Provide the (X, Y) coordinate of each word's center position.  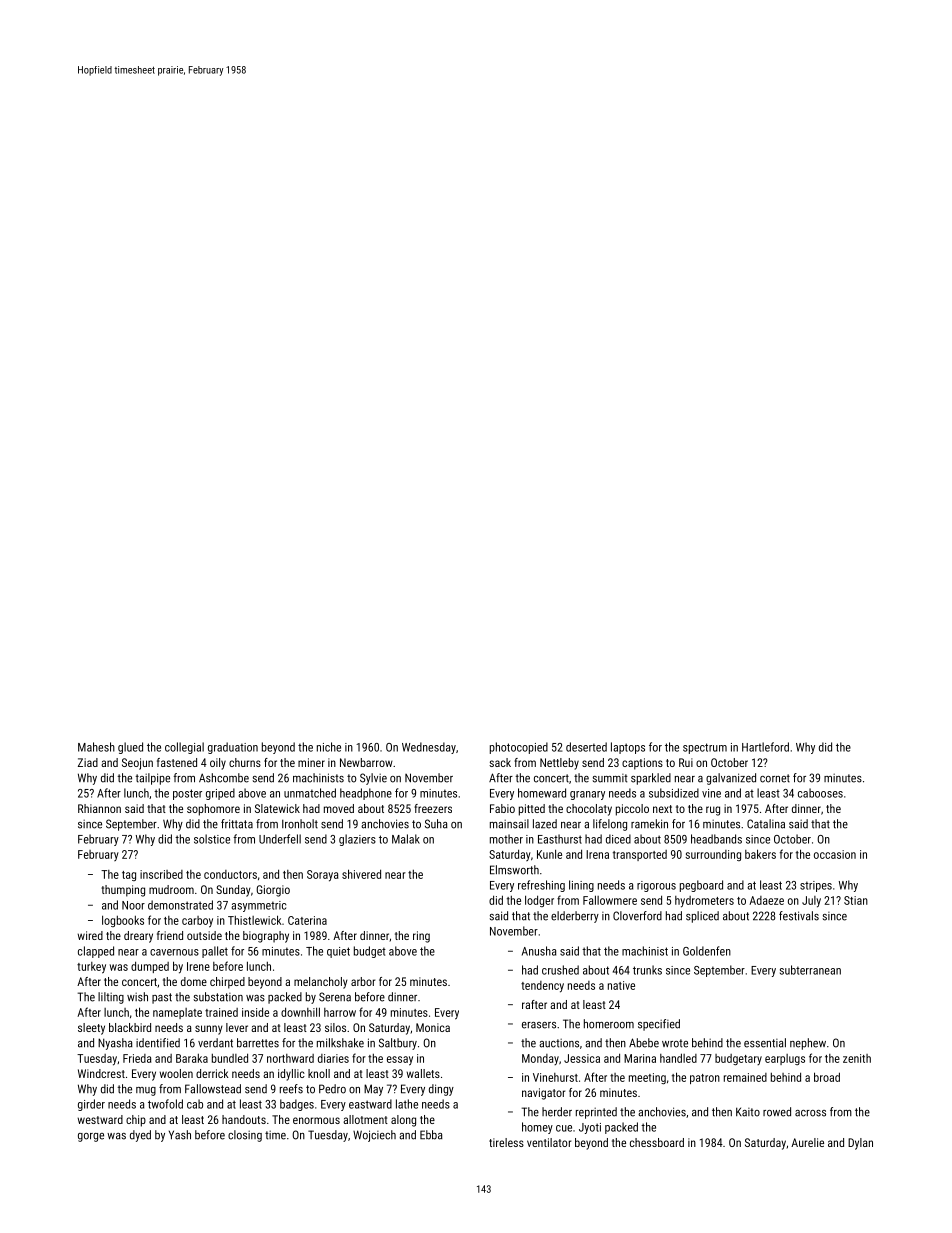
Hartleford (765, 747)
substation (218, 997)
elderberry (575, 917)
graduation (233, 748)
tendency (542, 987)
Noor (133, 905)
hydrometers (704, 902)
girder (91, 1105)
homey (537, 1128)
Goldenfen (707, 951)
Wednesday (429, 748)
